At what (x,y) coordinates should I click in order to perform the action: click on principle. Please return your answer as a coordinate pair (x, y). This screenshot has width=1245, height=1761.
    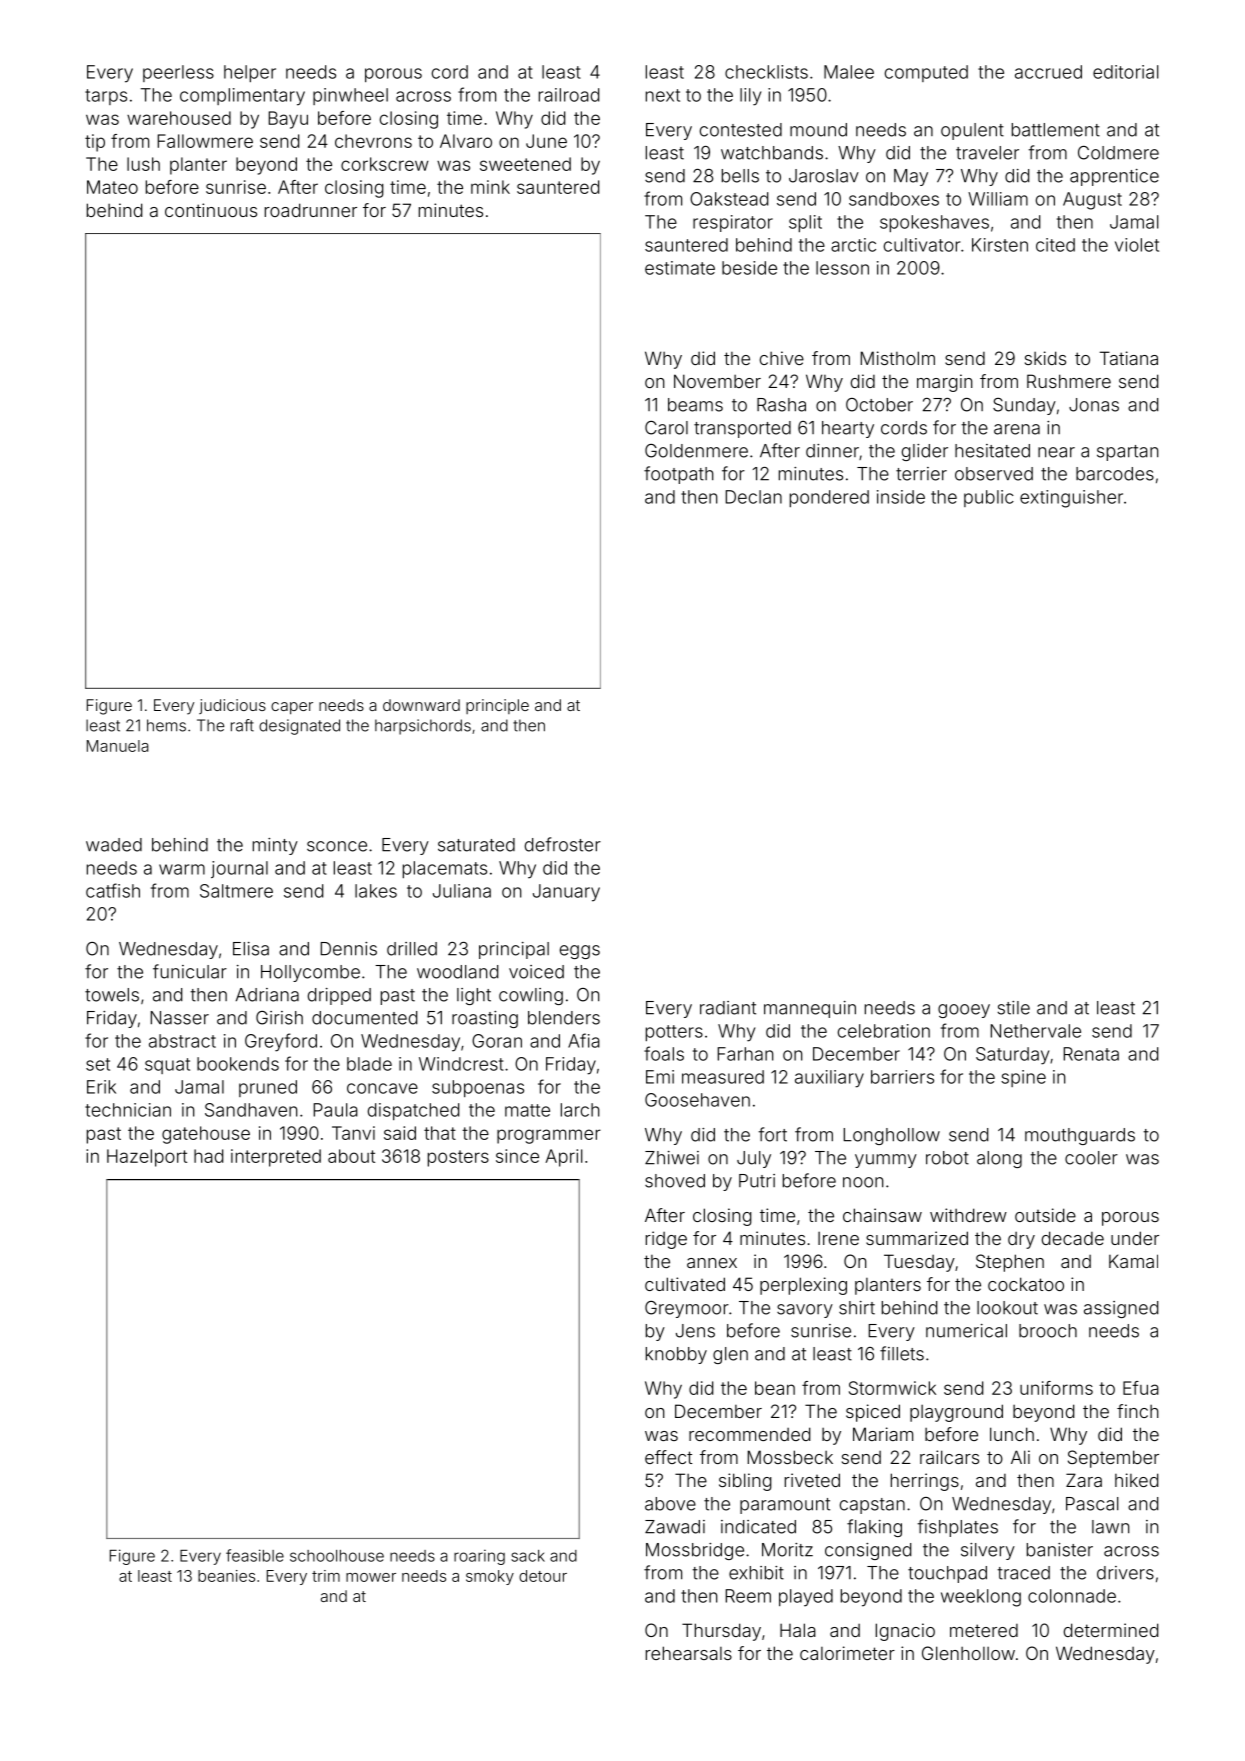
    Looking at the image, I should click on (497, 706).
